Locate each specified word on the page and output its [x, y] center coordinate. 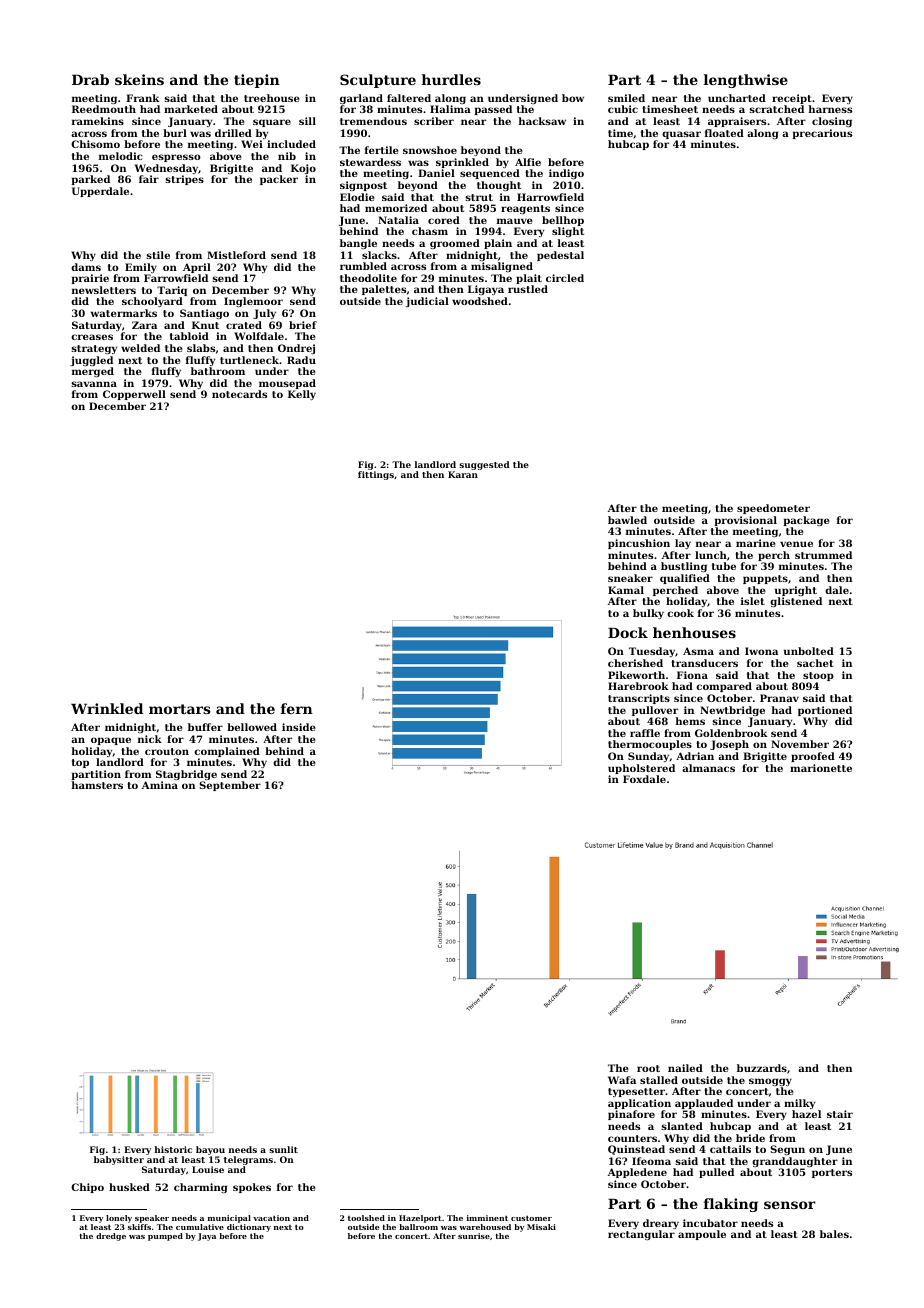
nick [150, 739]
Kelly [302, 395]
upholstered [641, 769]
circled [565, 278]
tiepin [257, 81]
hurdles [451, 79]
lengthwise [746, 81]
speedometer [773, 509]
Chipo [87, 1188]
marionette [821, 768]
